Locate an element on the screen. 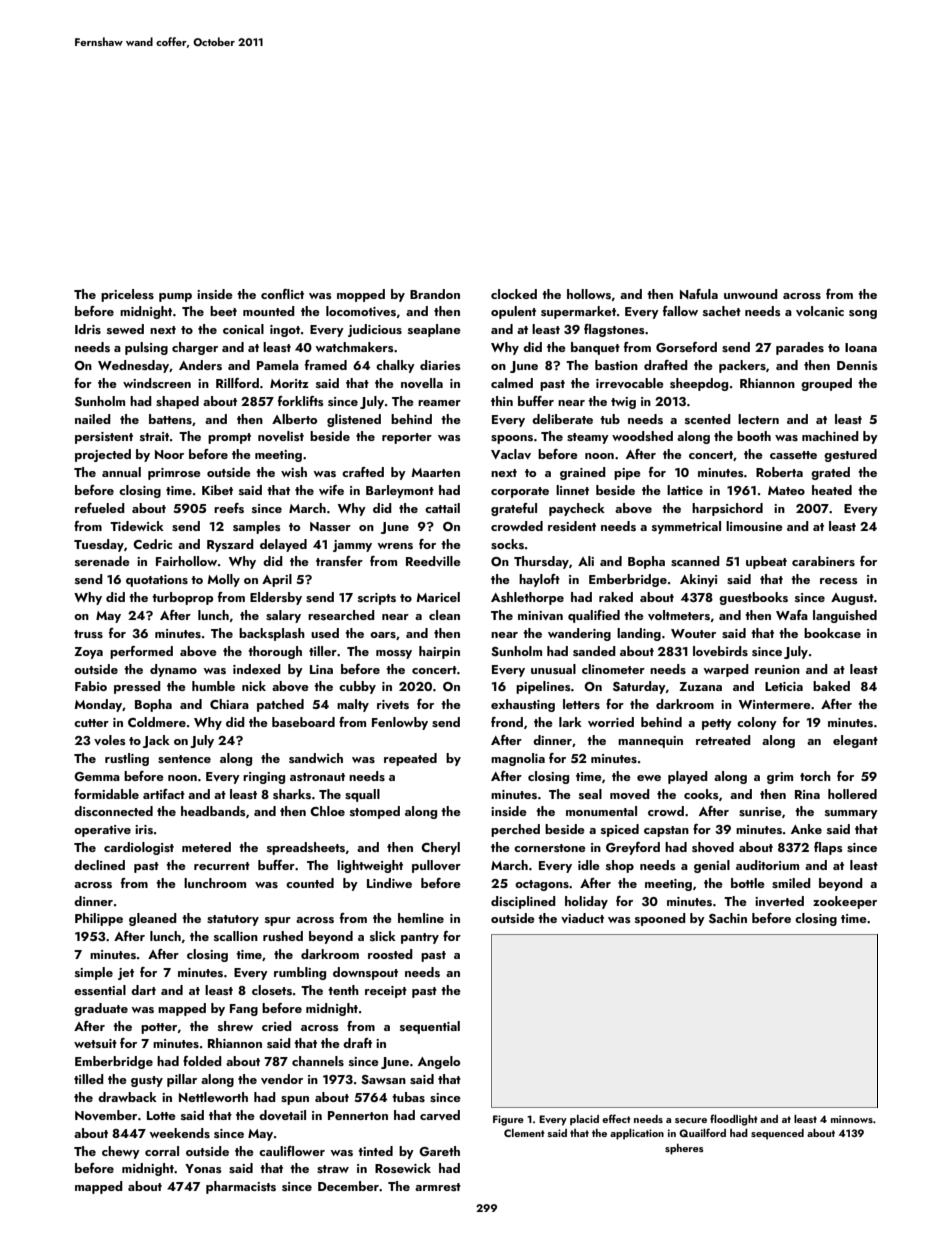  floodlight is located at coordinates (734, 1120).
